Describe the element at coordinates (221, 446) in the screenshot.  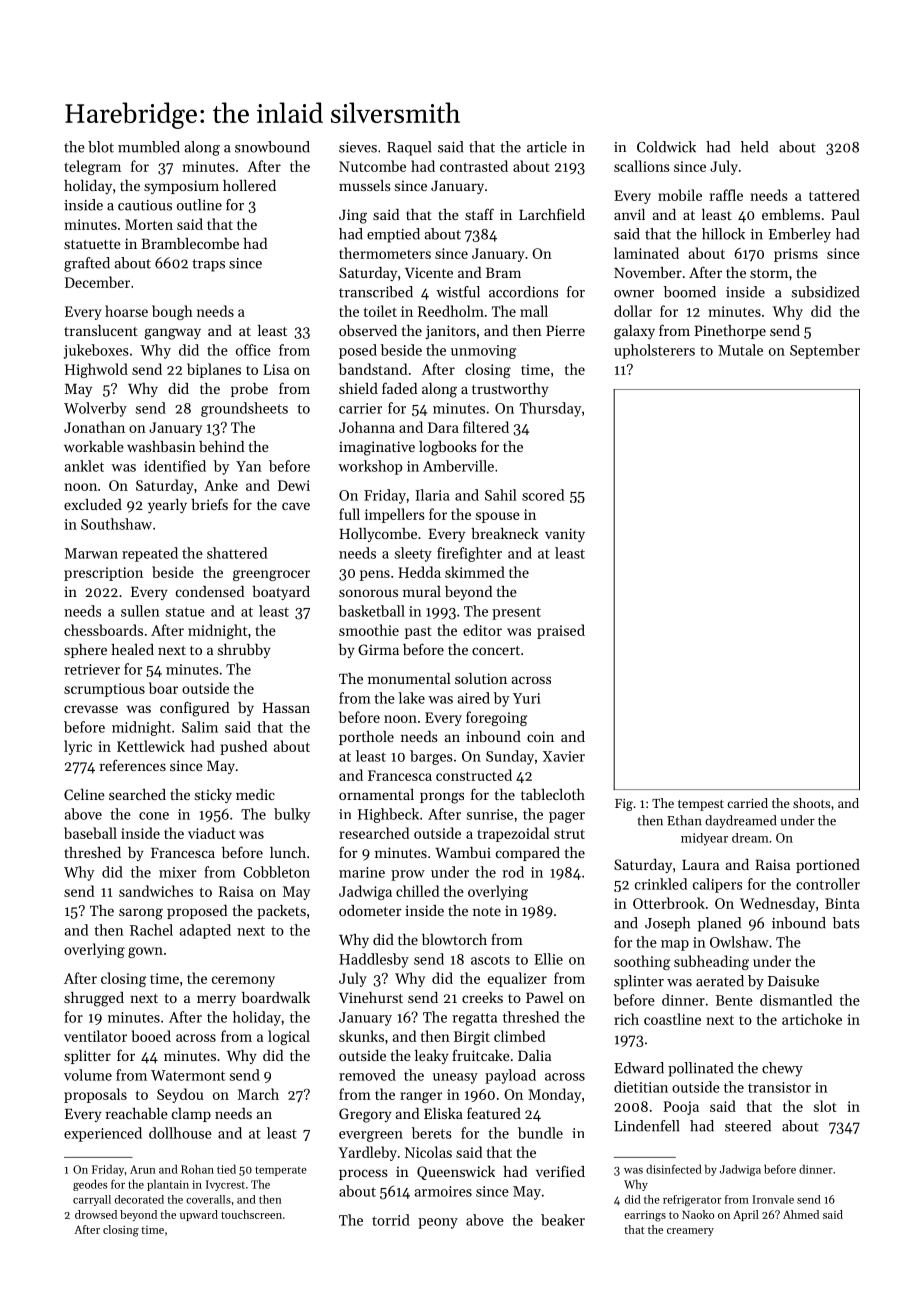
I see `behind` at that location.
